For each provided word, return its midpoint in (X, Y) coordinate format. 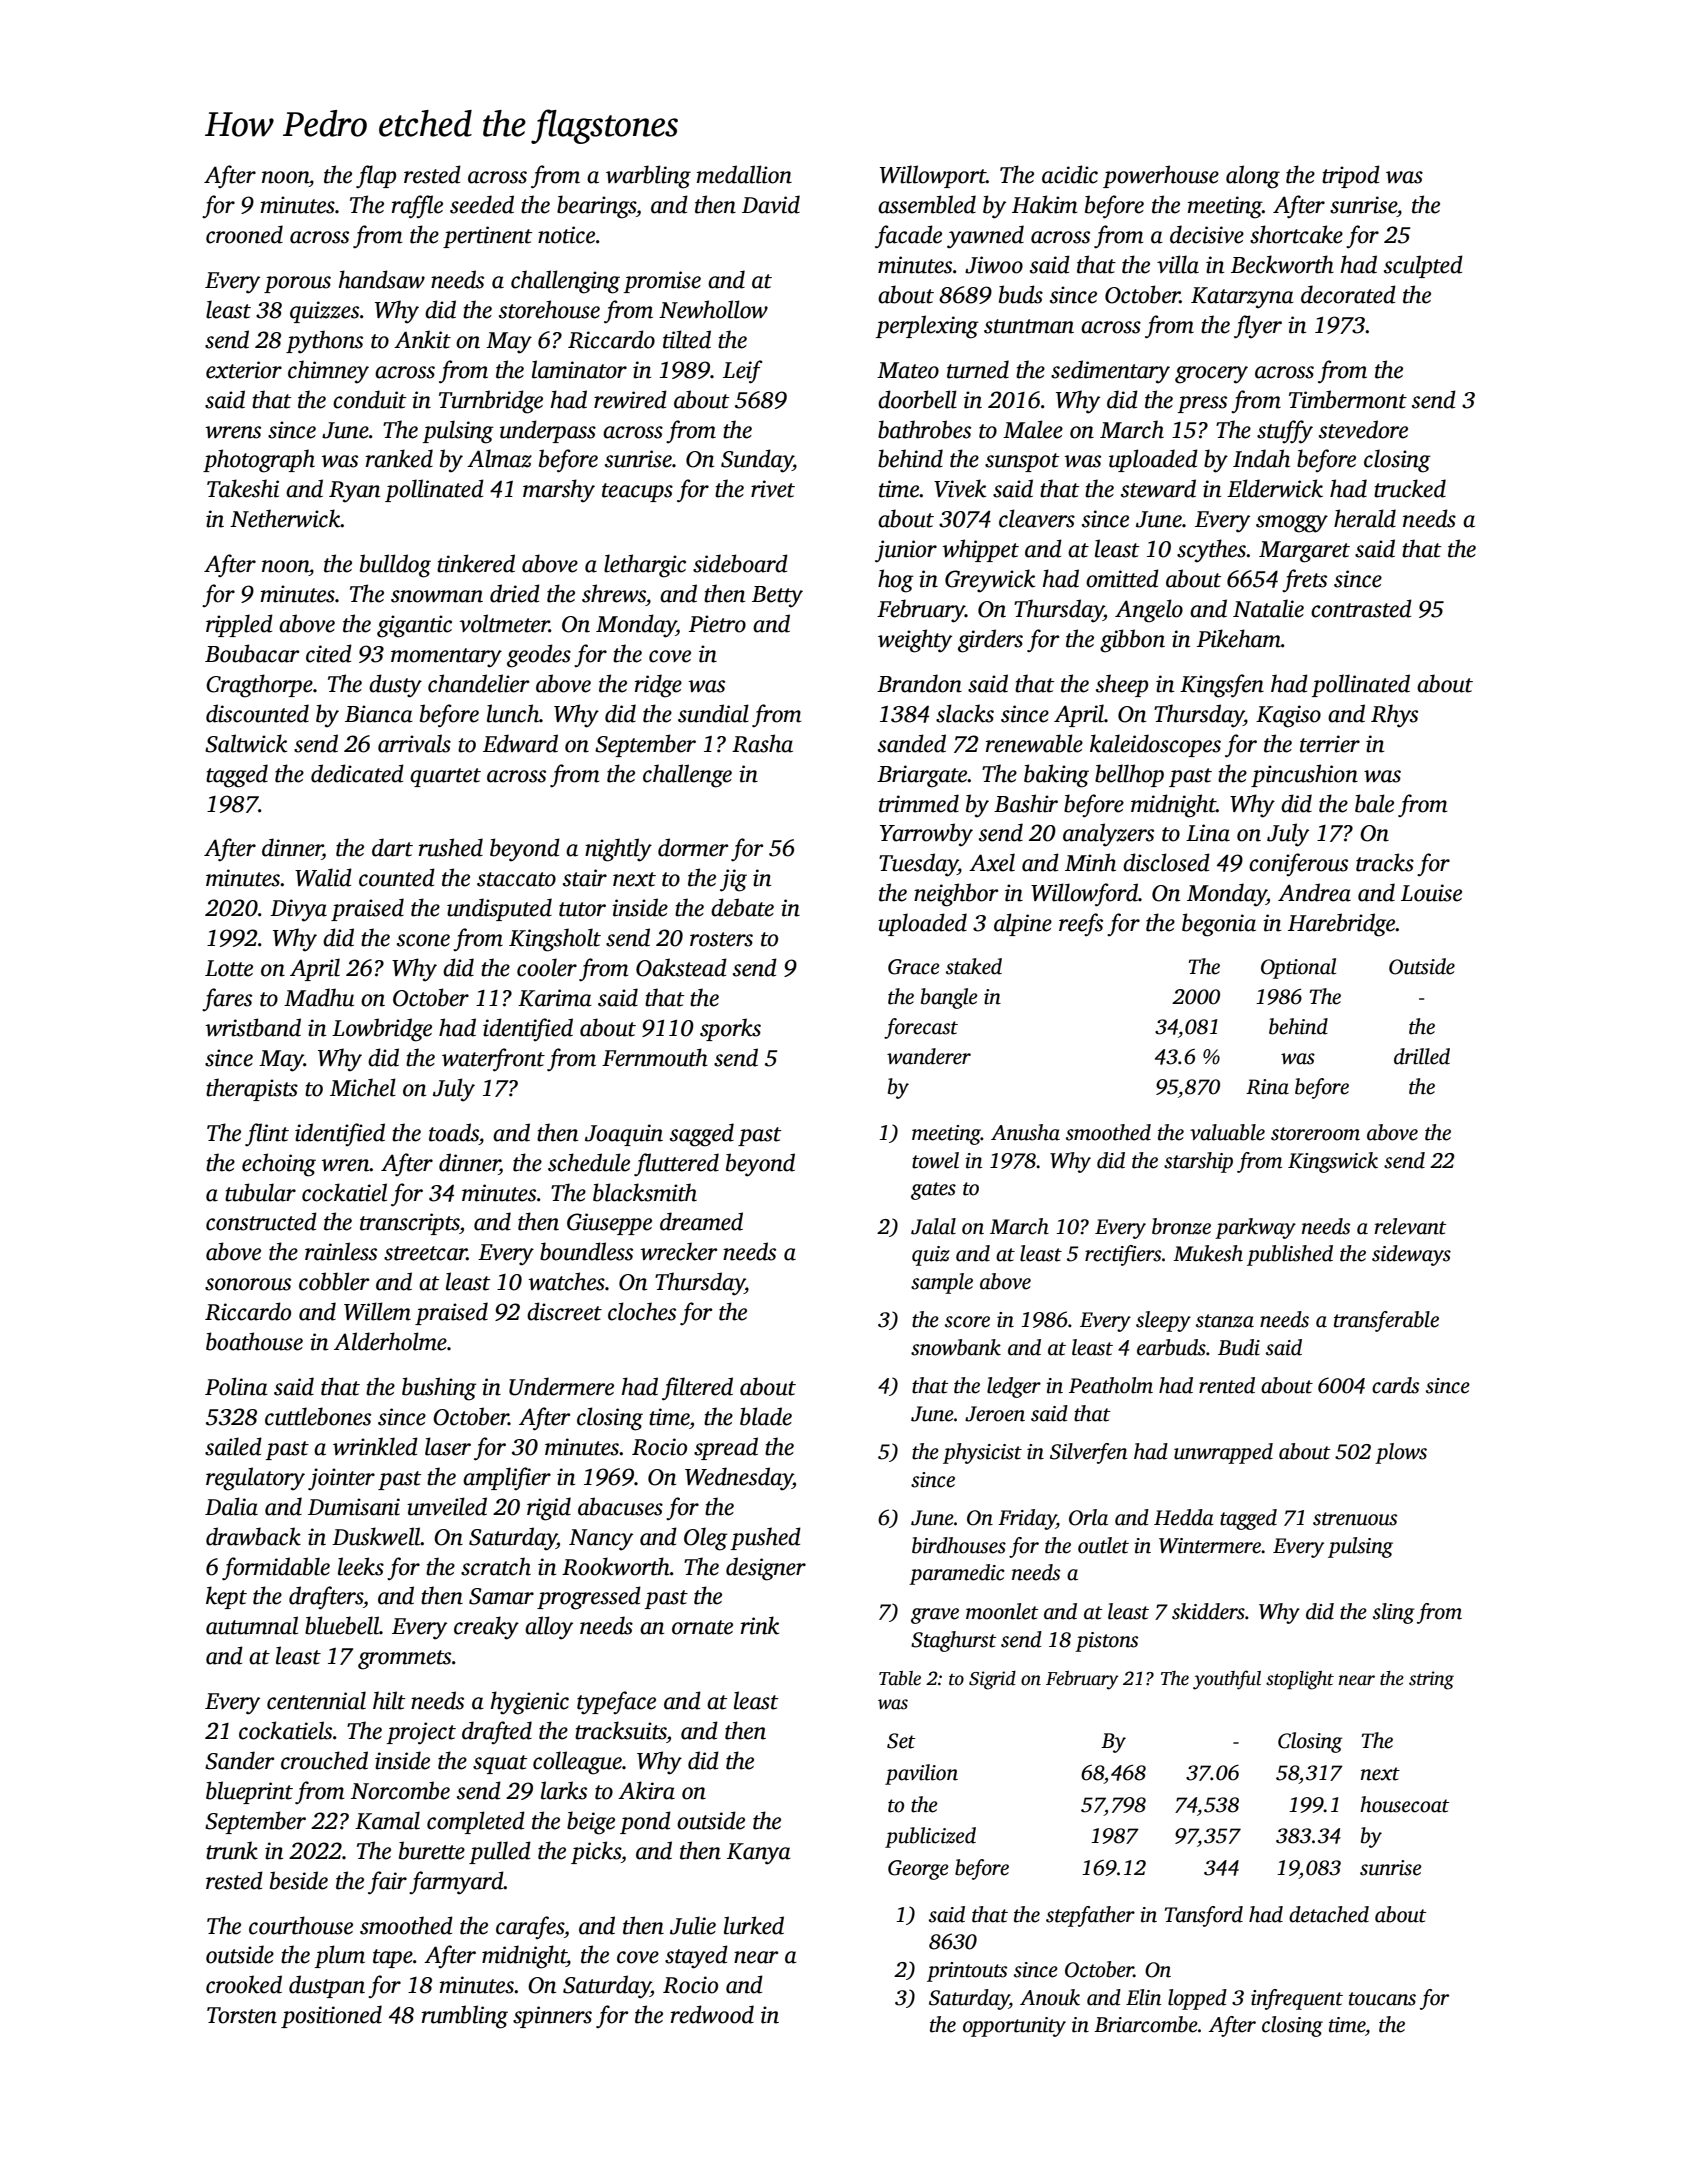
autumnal (252, 1625)
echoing (279, 1165)
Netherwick (285, 518)
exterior (244, 370)
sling (1394, 1613)
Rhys (1394, 716)
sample (942, 1283)
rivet (773, 489)
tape (393, 1958)
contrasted (1361, 608)
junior (906, 551)
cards (1395, 1385)
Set (901, 1741)
